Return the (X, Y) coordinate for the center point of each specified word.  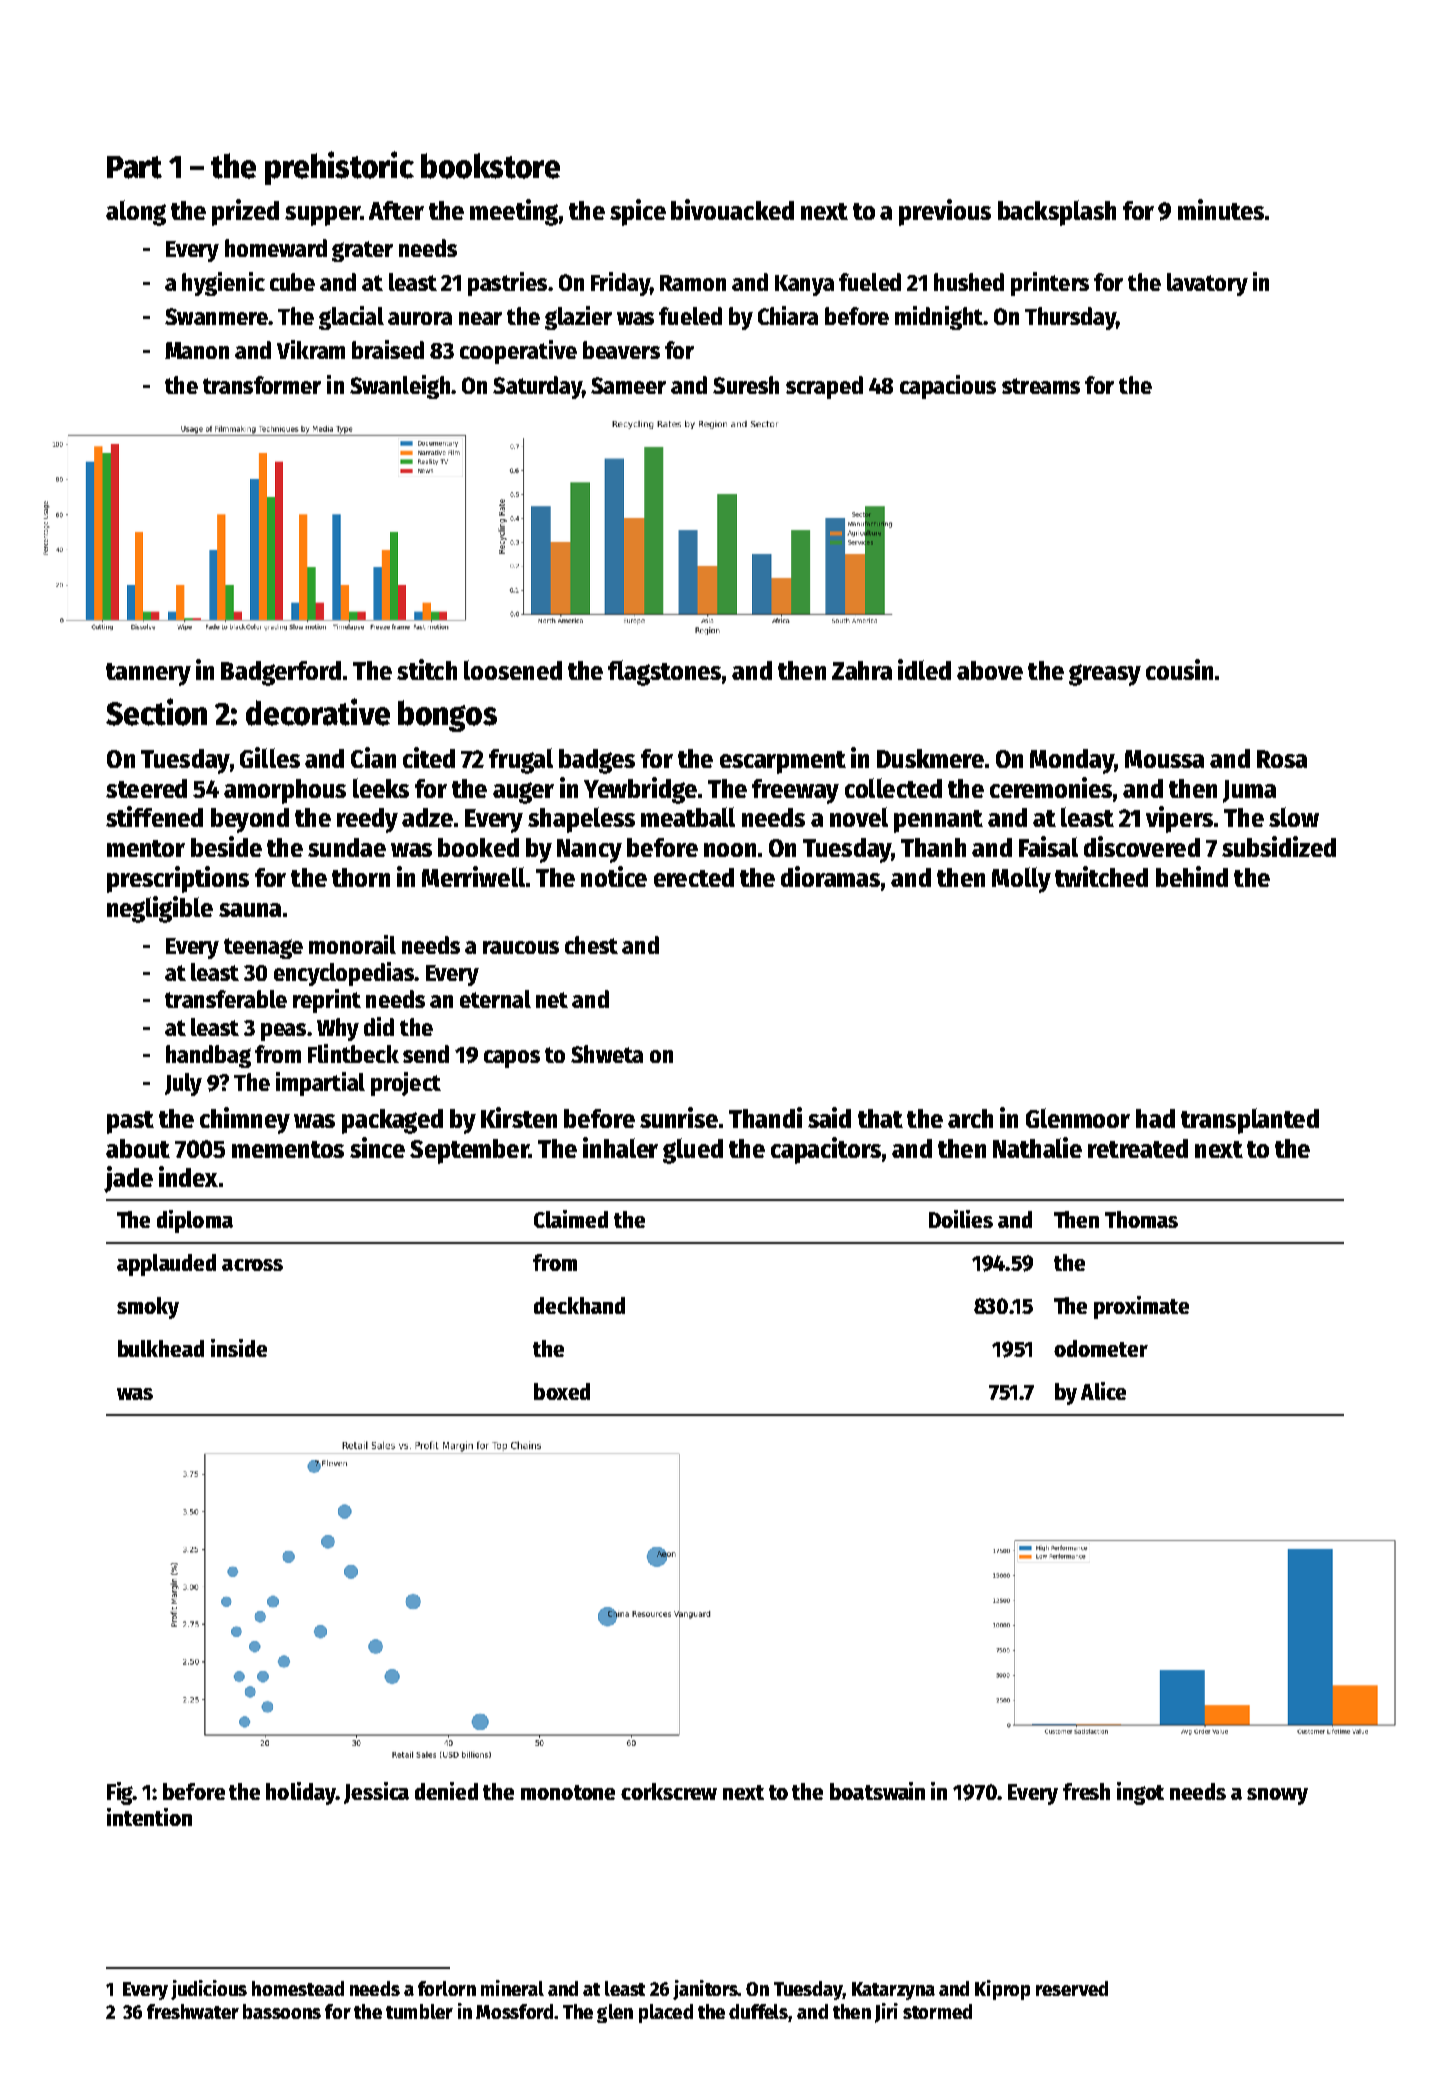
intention (149, 1817)
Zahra (862, 670)
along (136, 213)
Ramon (693, 283)
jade (128, 1179)
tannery (148, 674)
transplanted (1250, 1121)
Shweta (607, 1054)
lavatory (1207, 284)
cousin (1179, 669)
